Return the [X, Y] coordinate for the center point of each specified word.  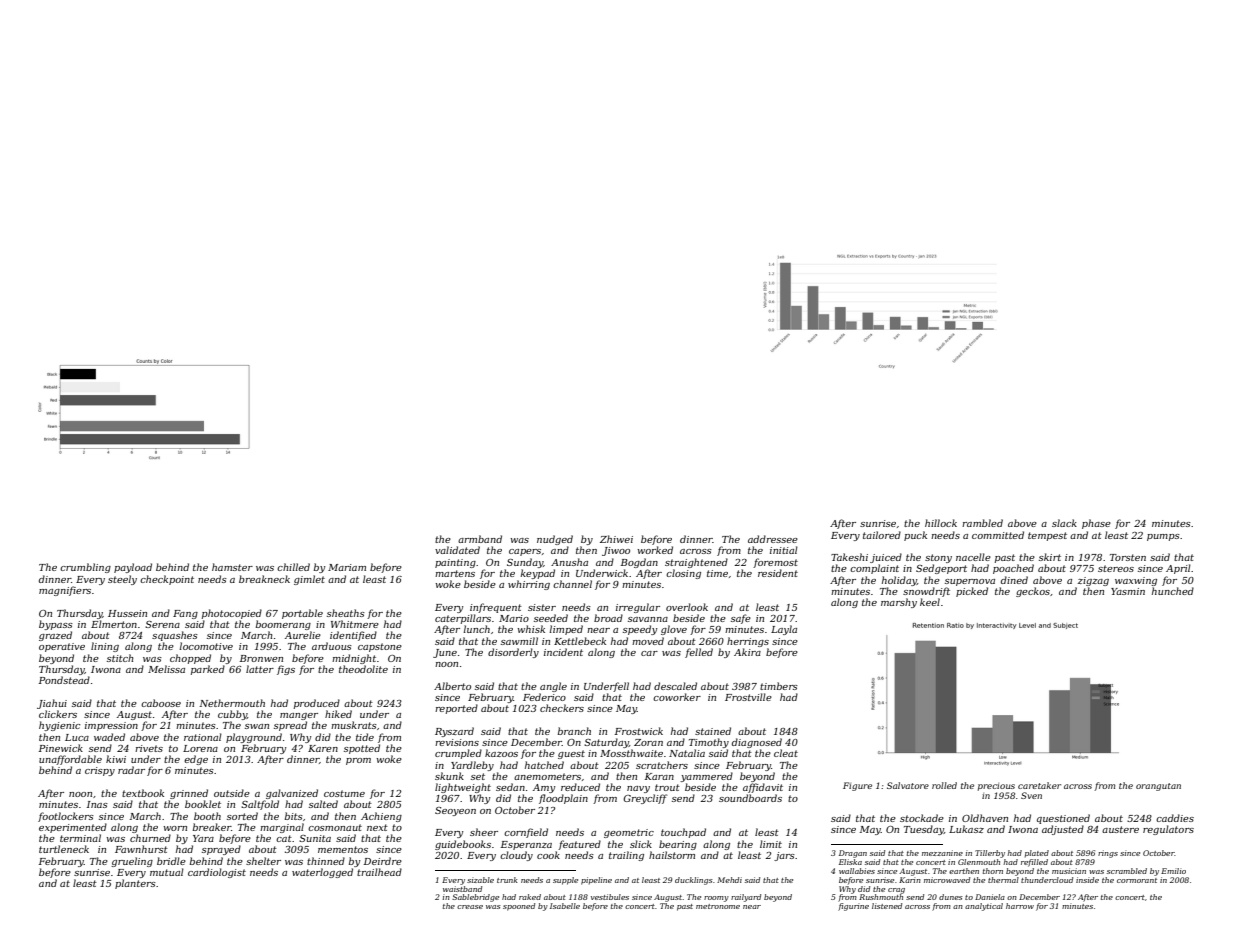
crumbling [85, 568]
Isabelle [565, 906]
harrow [1020, 906]
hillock [941, 523]
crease [470, 907]
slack [1064, 523]
